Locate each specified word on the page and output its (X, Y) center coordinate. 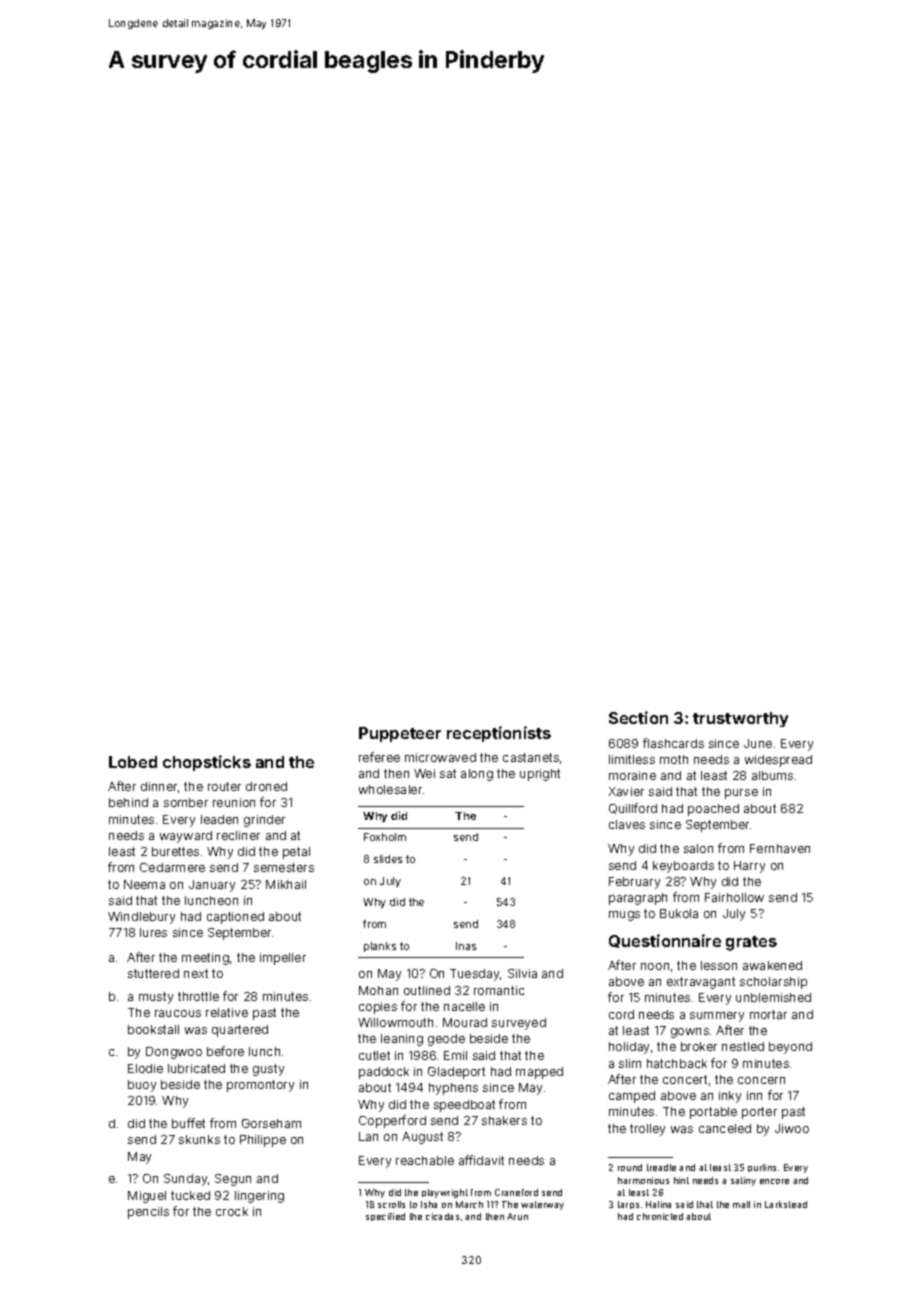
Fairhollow (734, 897)
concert (685, 1079)
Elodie (145, 1068)
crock (232, 1211)
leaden (219, 819)
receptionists (499, 734)
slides (388, 859)
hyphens (453, 1089)
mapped (539, 1073)
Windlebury (141, 918)
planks (380, 947)
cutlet (374, 1055)
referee (379, 757)
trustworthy (740, 719)
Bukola (679, 913)
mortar (768, 1014)
